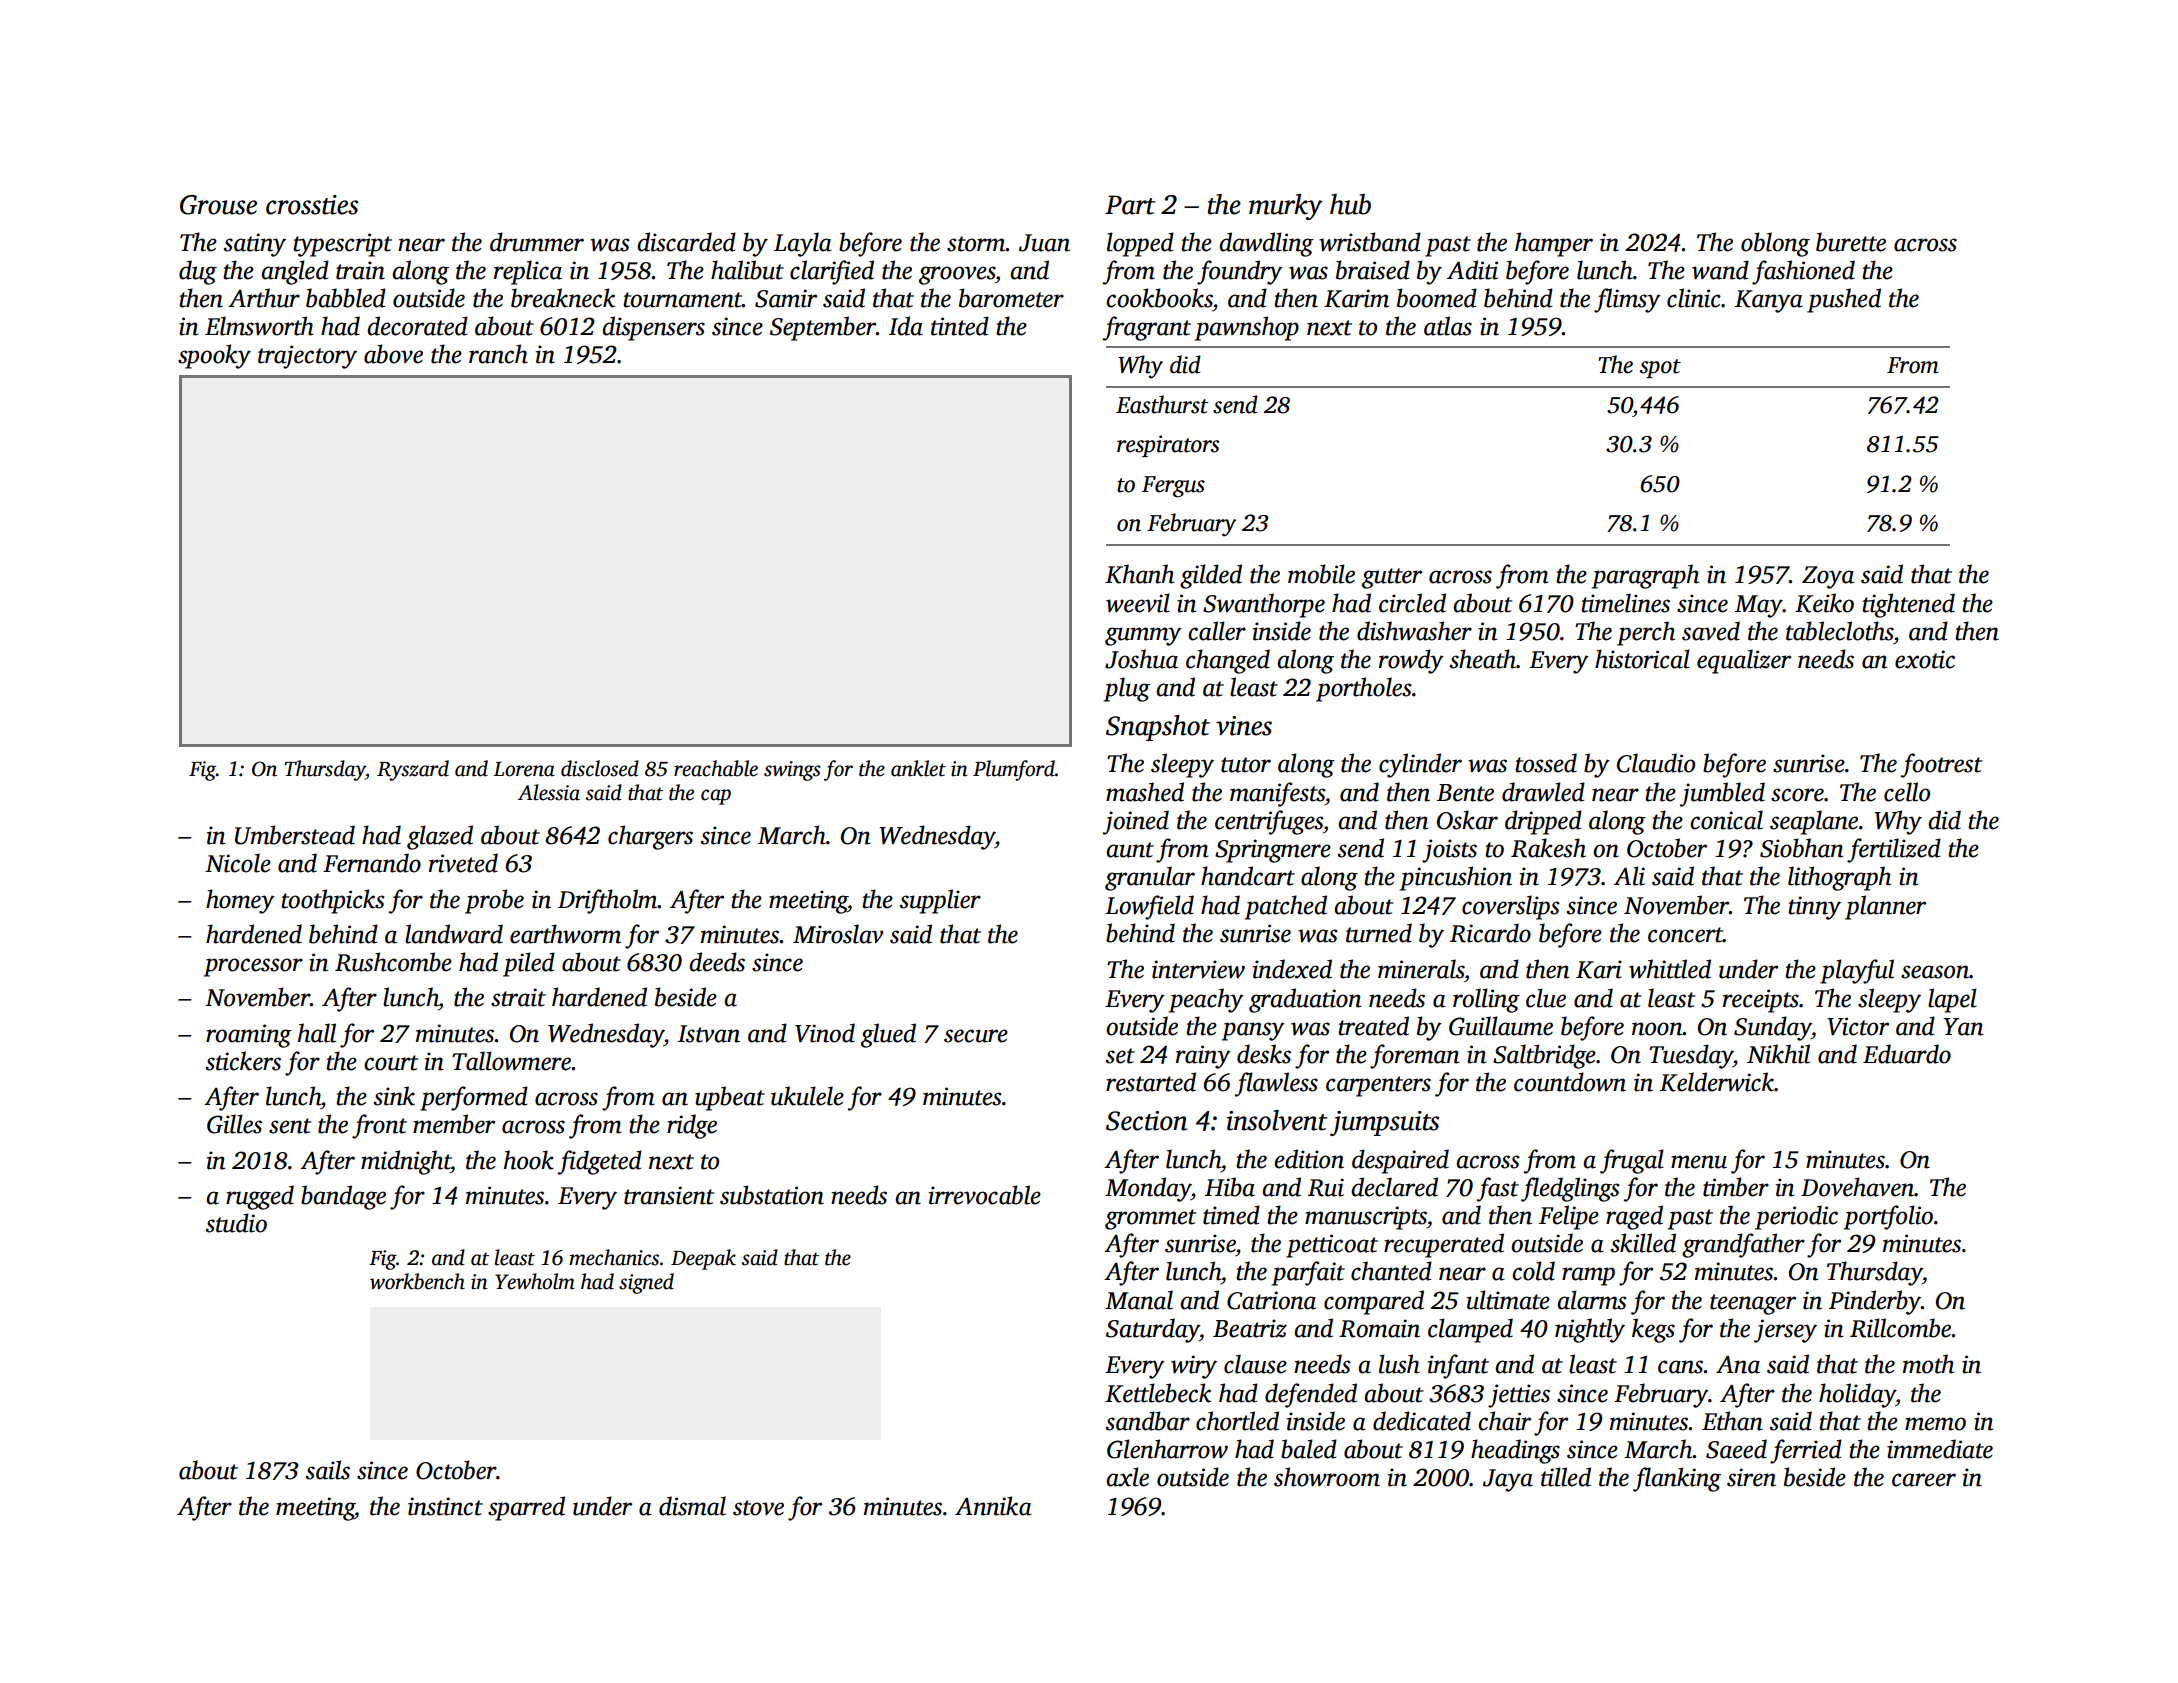 This screenshot has height=1683, width=2178. Describe the element at coordinates (1211, 576) in the screenshot. I see `gilded` at that location.
